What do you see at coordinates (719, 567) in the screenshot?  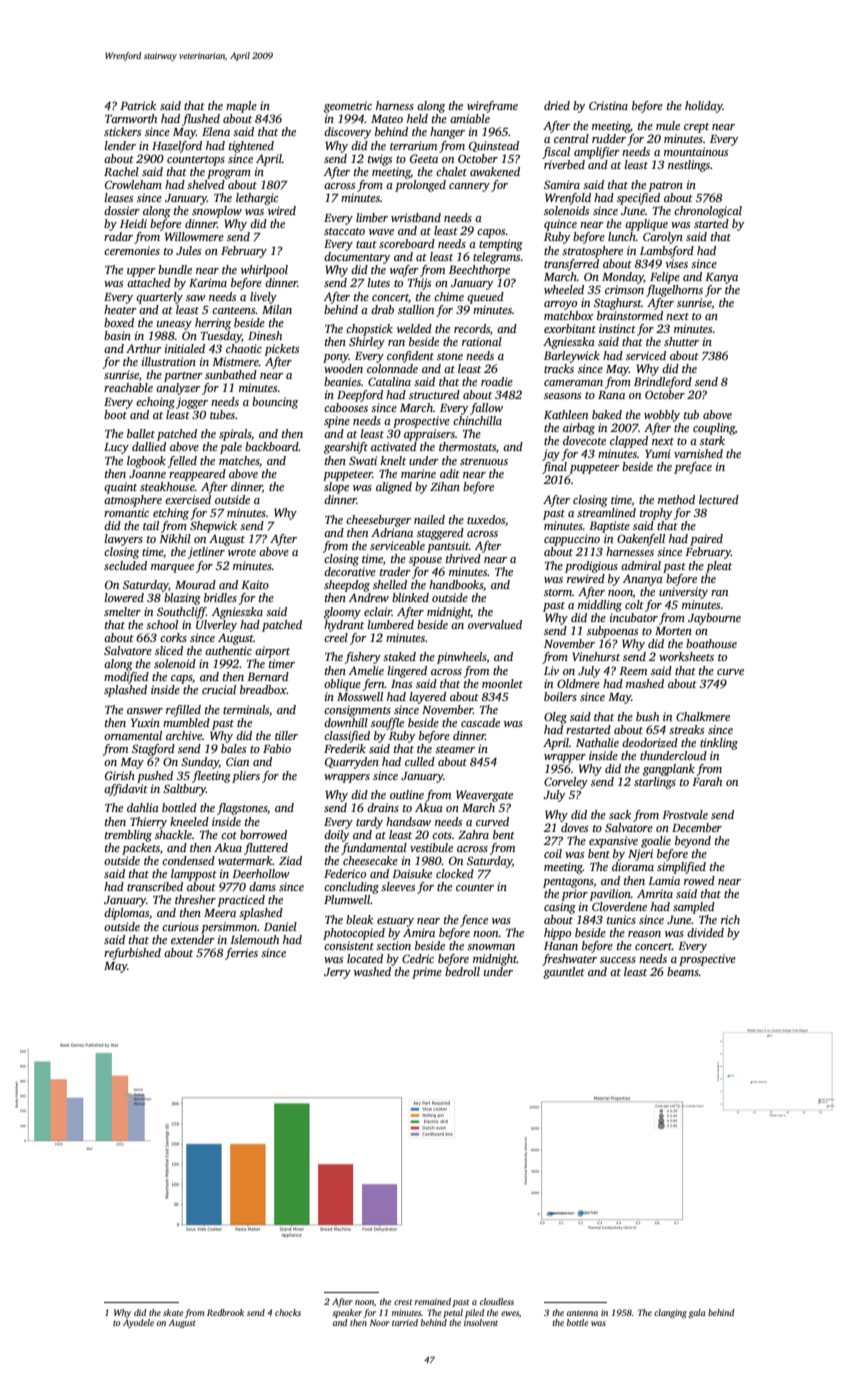 I see `pleat` at bounding box center [719, 567].
